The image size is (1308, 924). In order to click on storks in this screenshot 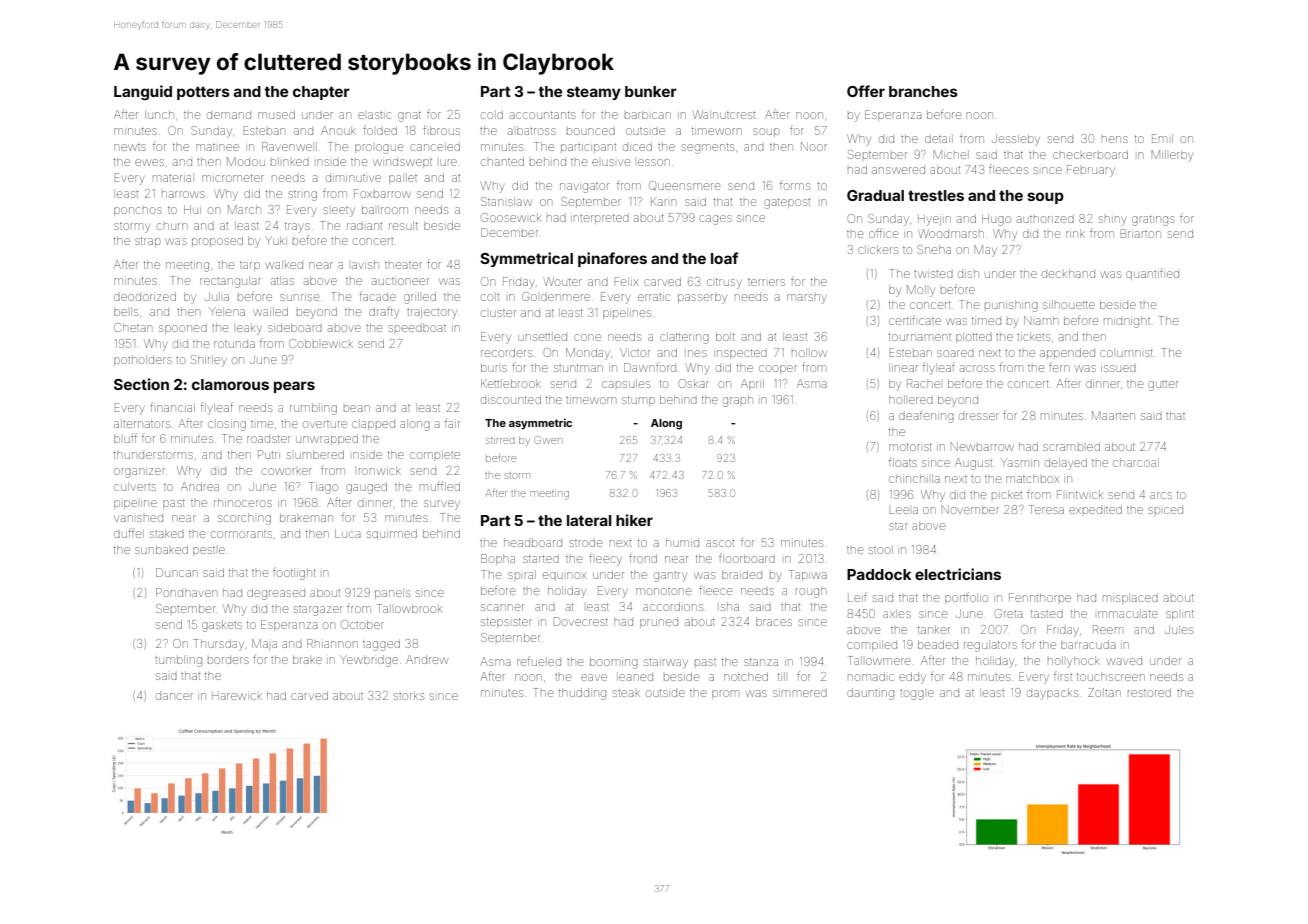, I will do `click(409, 695)`.
